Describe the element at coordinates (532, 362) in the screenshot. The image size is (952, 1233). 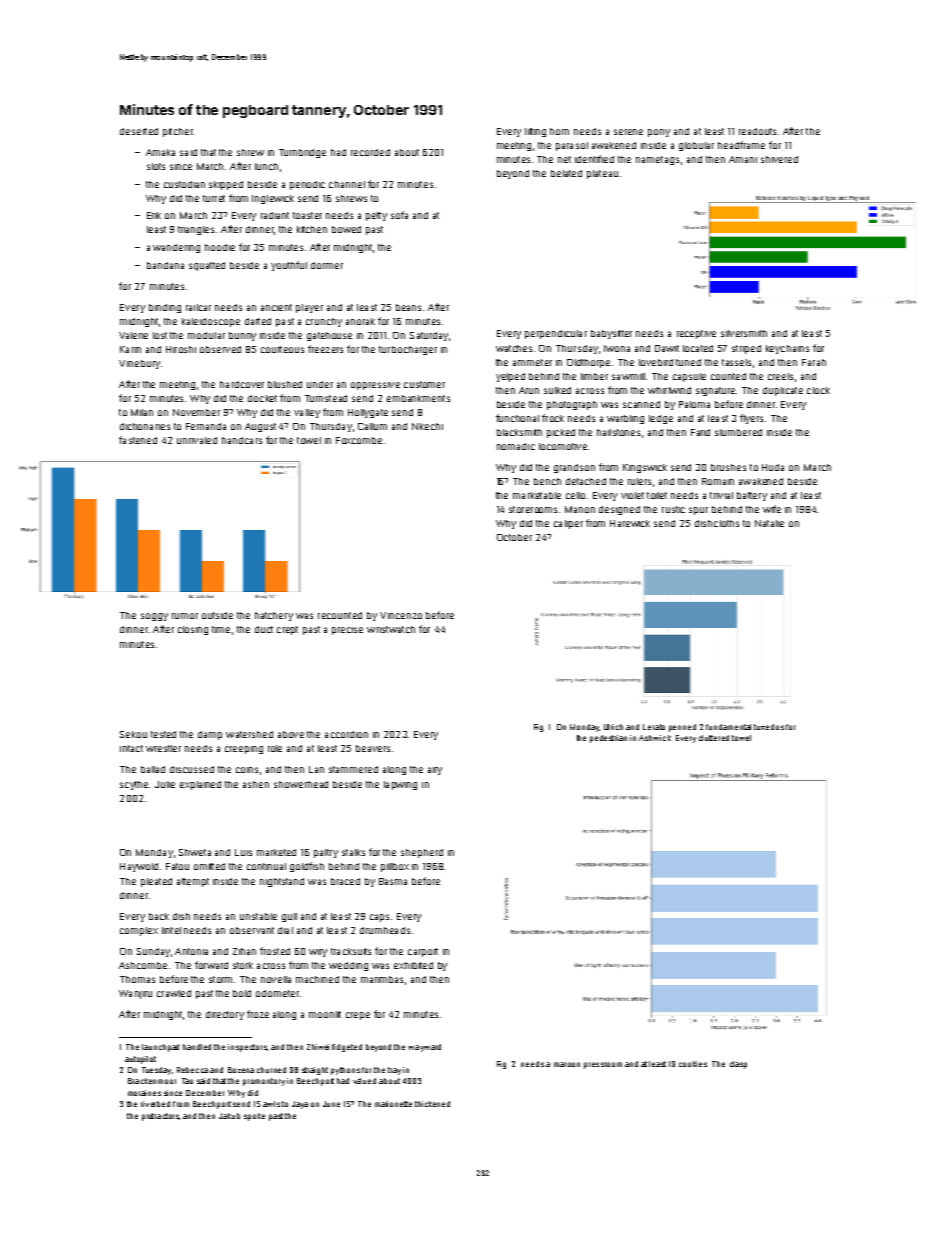
I see `ammeter` at that location.
